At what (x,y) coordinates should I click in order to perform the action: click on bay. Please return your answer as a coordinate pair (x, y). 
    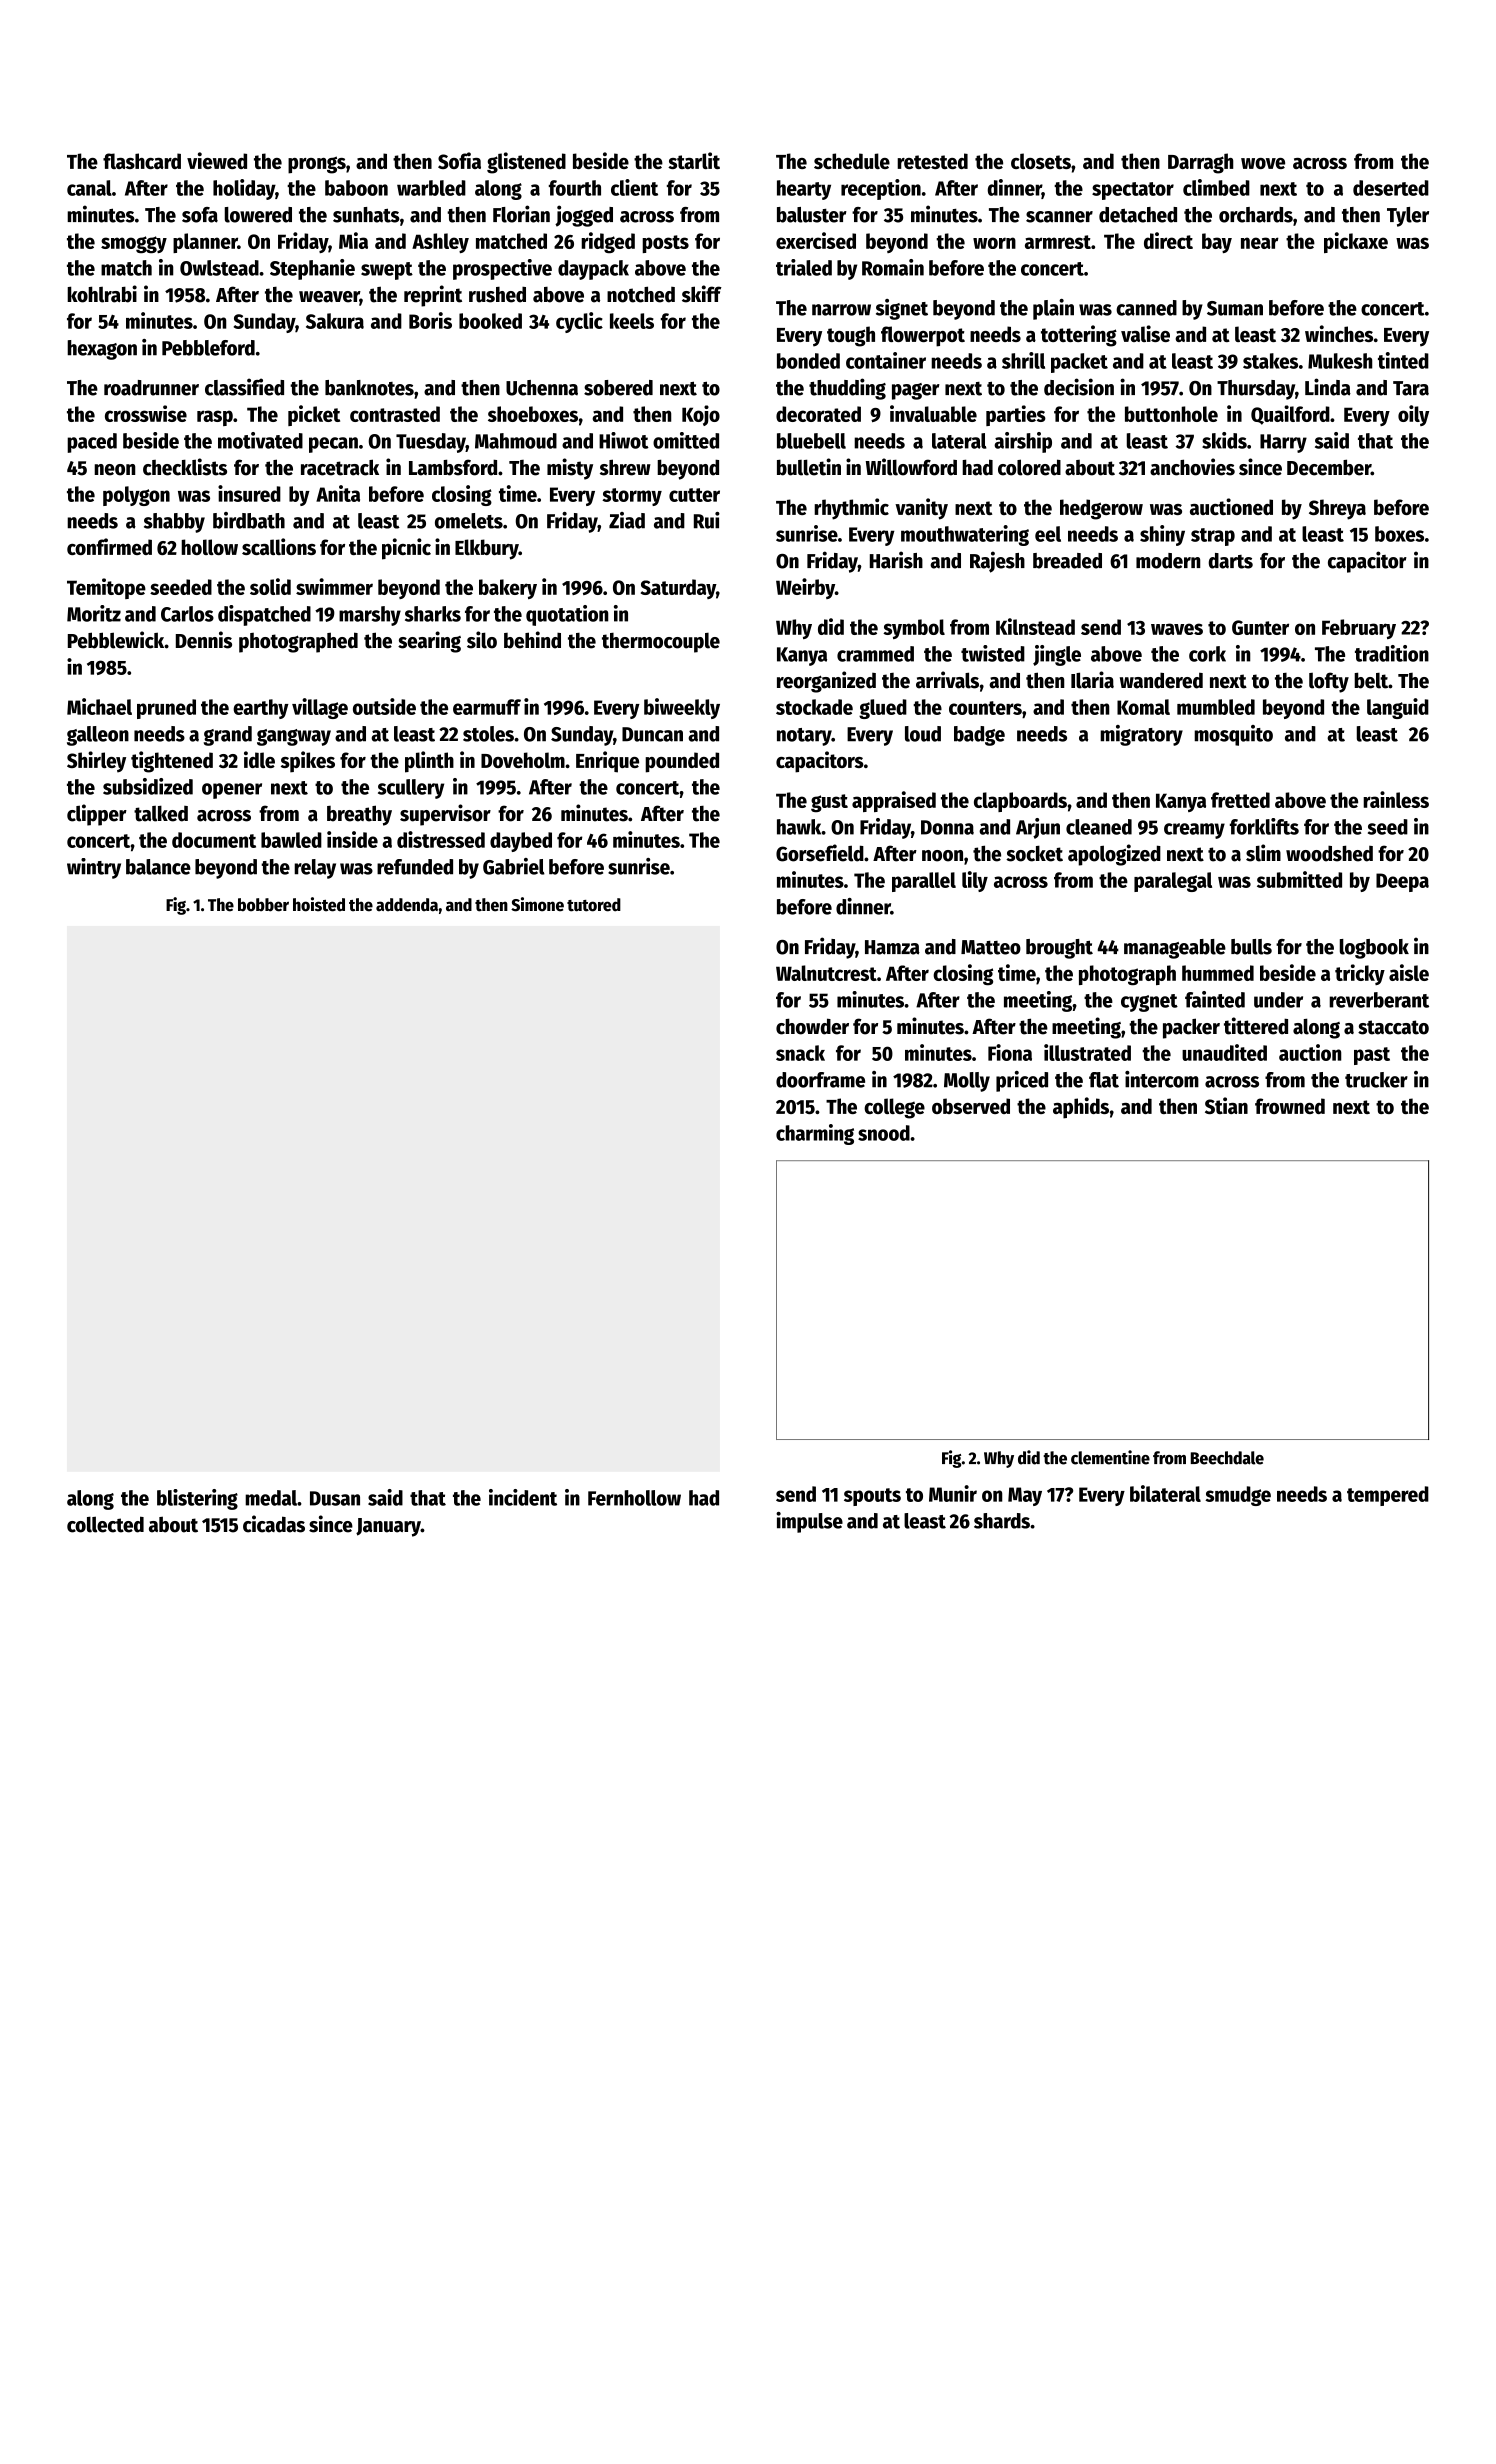
    Looking at the image, I should click on (1217, 243).
